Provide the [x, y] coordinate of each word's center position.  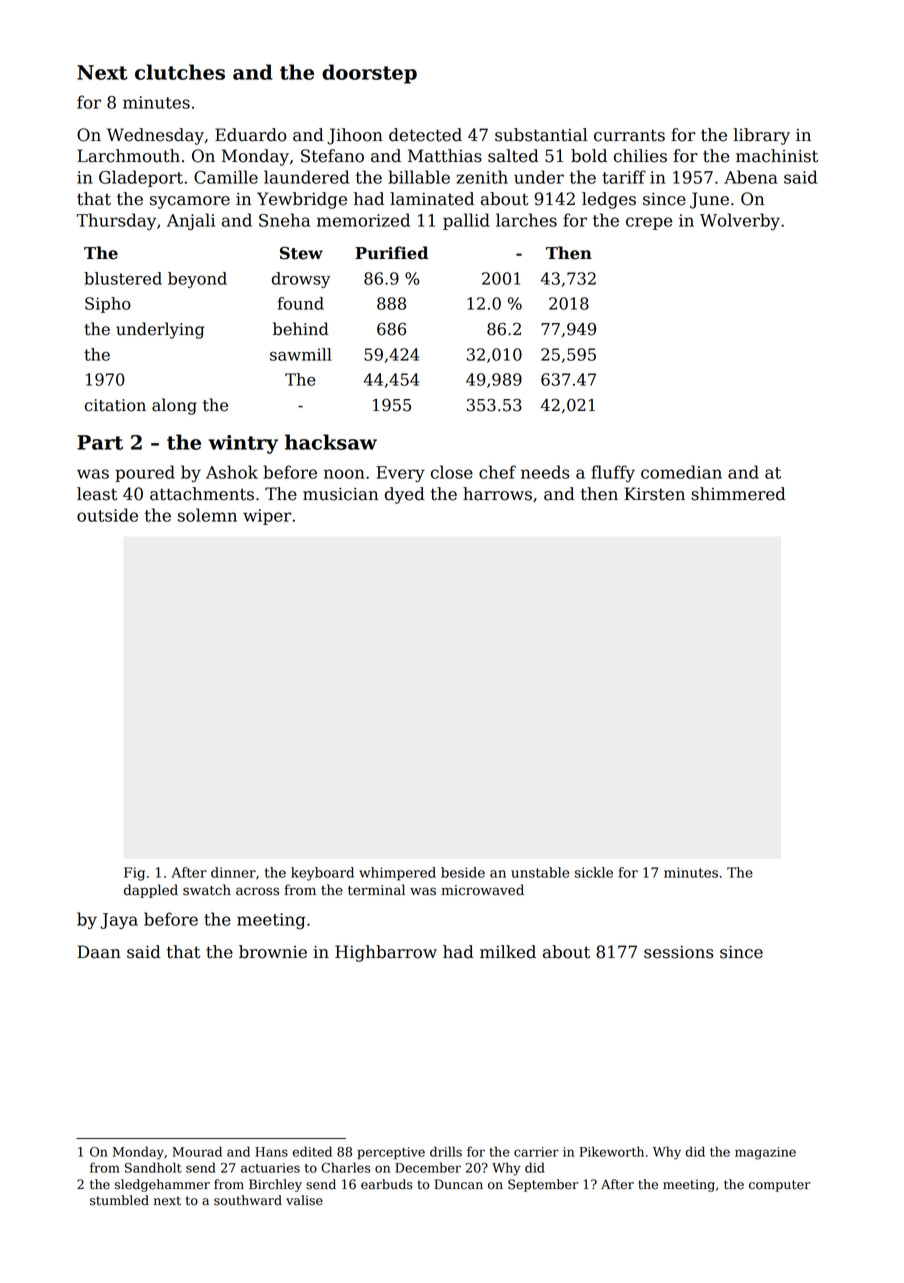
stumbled [119, 1200]
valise [304, 1200]
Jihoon [355, 136]
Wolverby [740, 222]
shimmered [738, 494]
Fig [134, 874]
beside [463, 872]
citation [115, 405]
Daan [99, 952]
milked [508, 952]
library [761, 136]
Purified [391, 253]
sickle [594, 872]
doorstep [369, 74]
